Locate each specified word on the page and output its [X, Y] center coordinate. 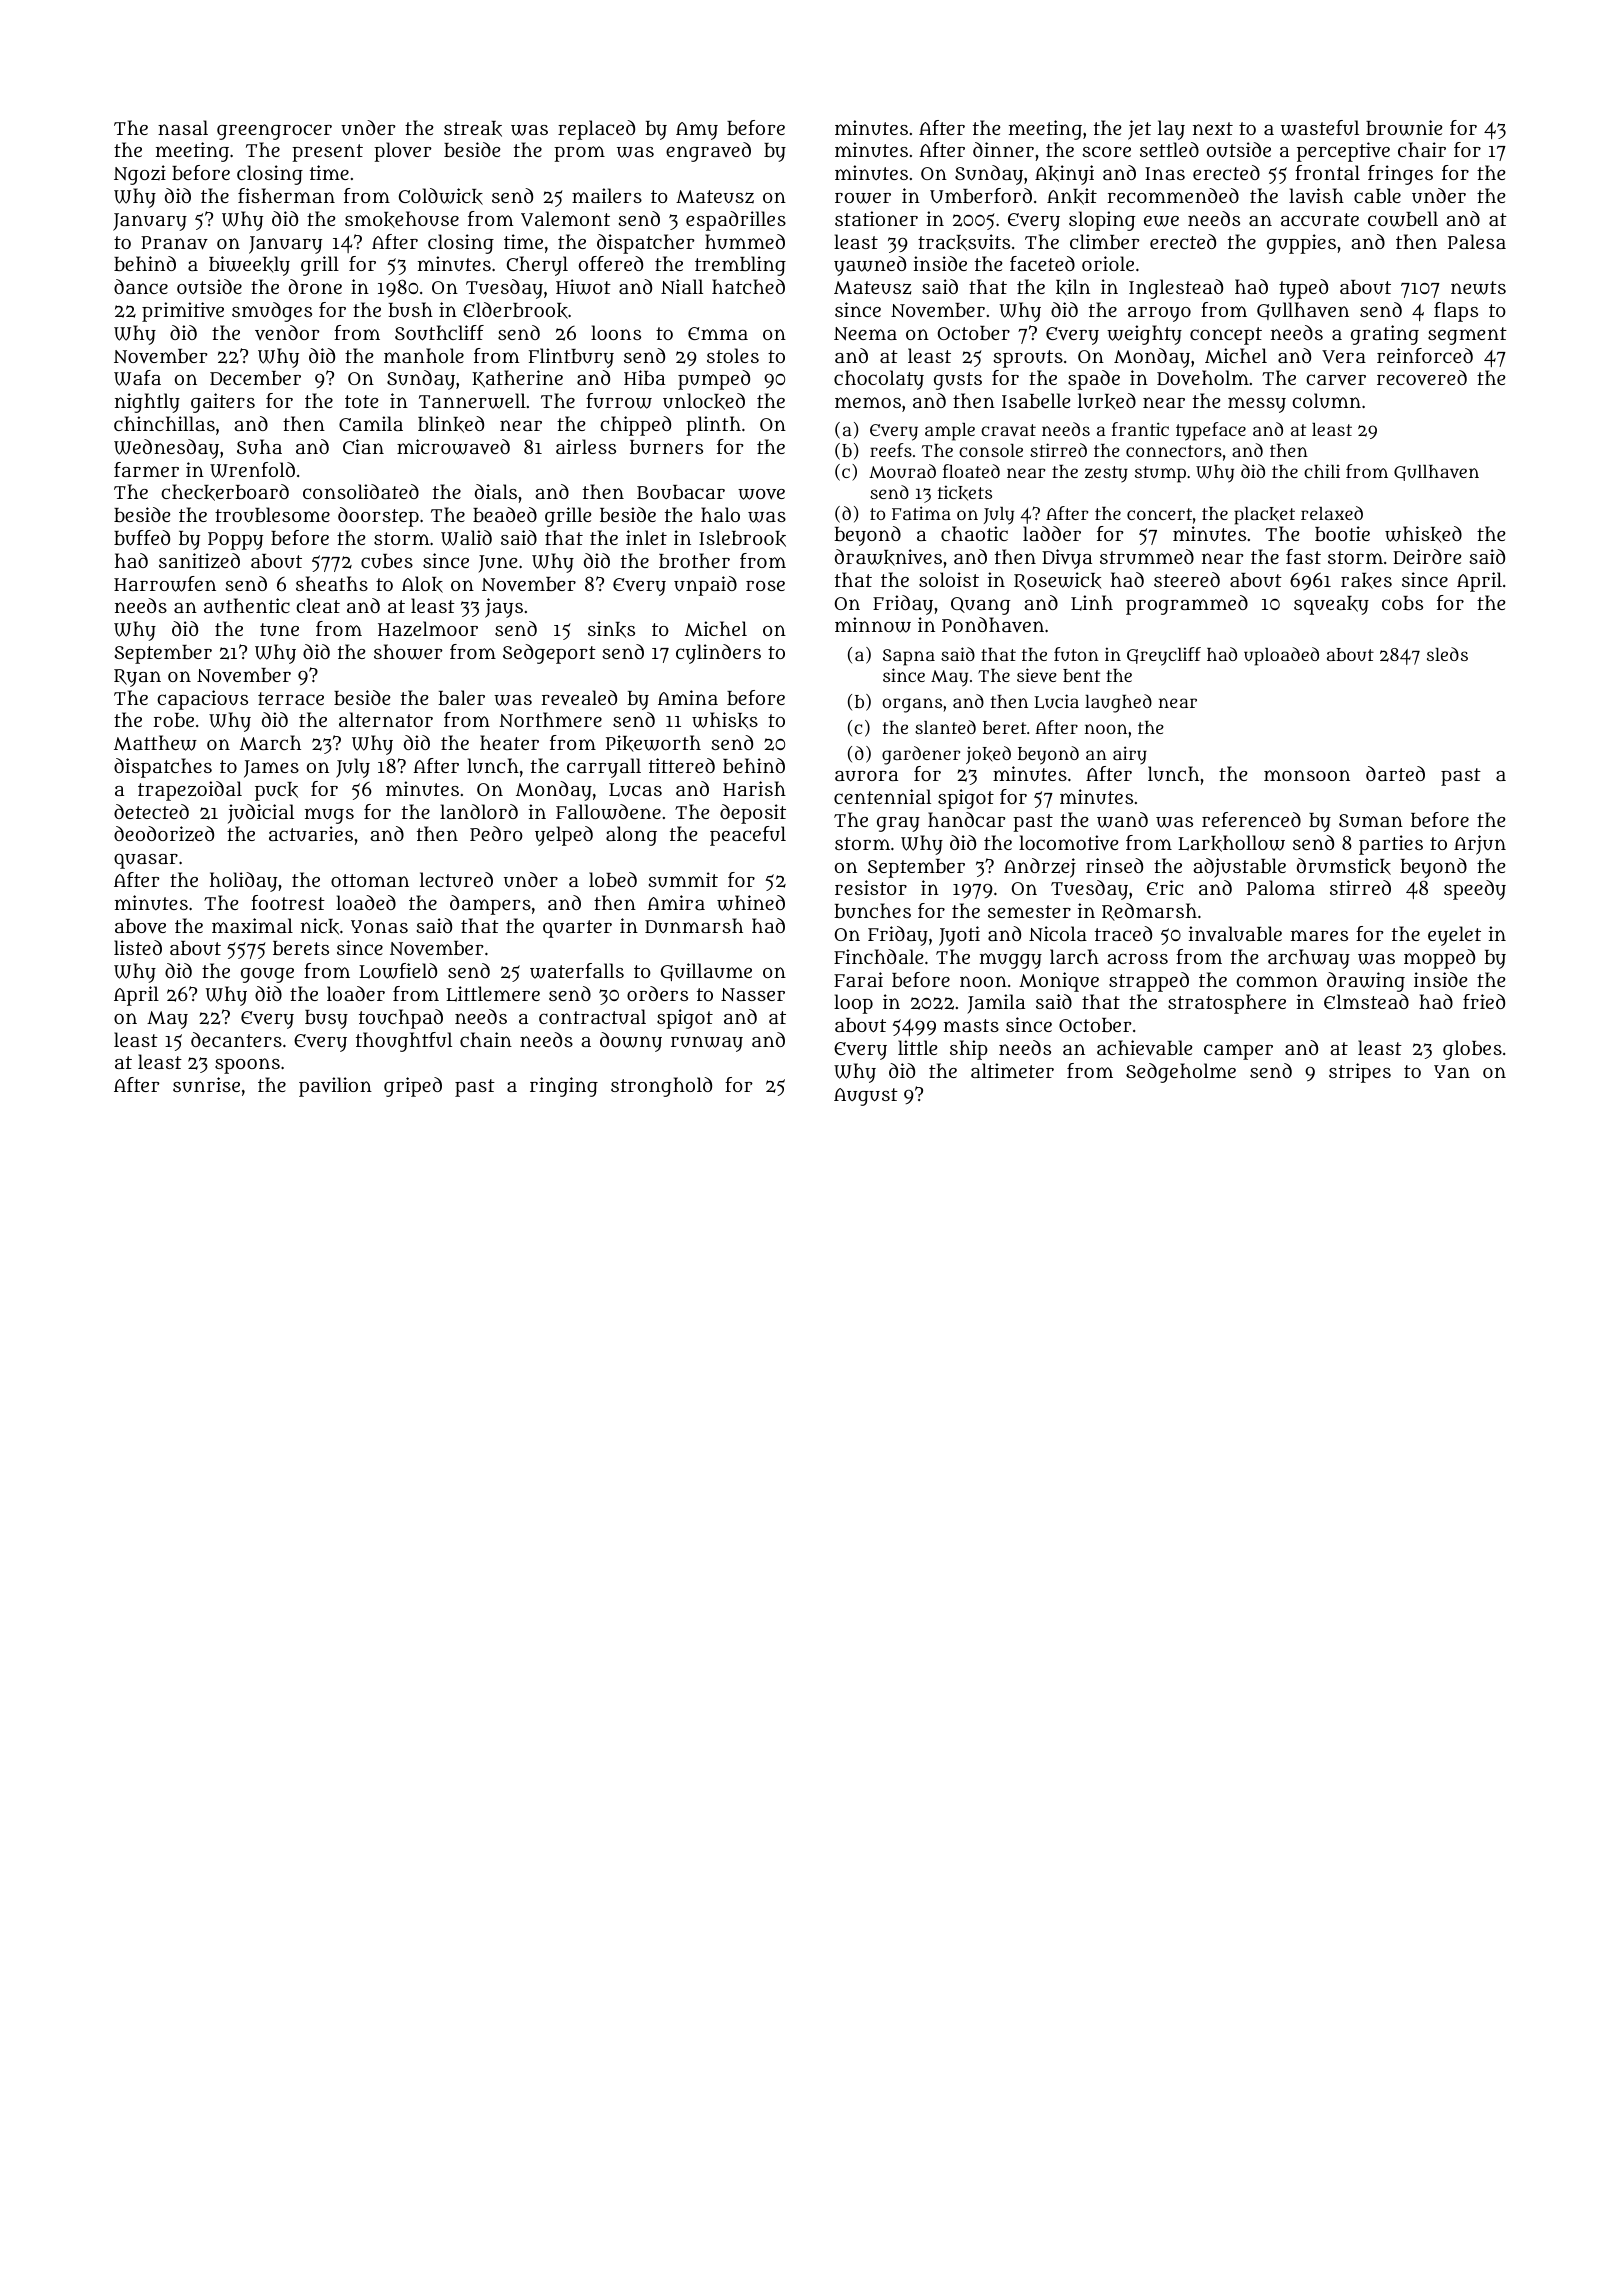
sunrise [206, 1085]
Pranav [174, 243]
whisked [1423, 534]
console [991, 450]
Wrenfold [252, 470]
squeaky [1331, 605]
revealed [579, 697]
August [866, 1097]
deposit [753, 814]
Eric [1165, 887]
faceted [1042, 263]
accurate [1320, 219]
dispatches [163, 768]
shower [408, 652]
